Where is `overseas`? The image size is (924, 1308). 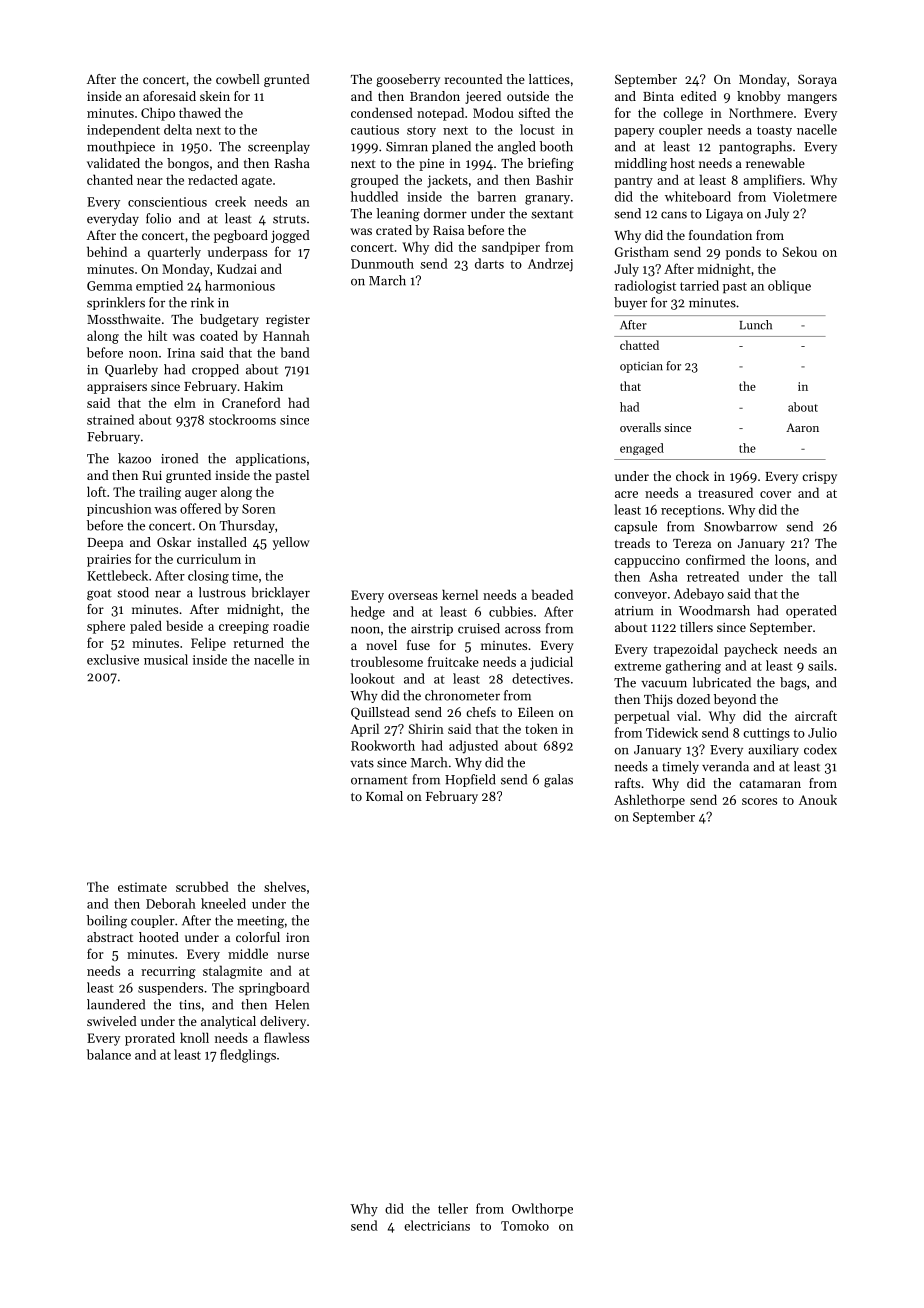
overseas is located at coordinates (413, 596).
